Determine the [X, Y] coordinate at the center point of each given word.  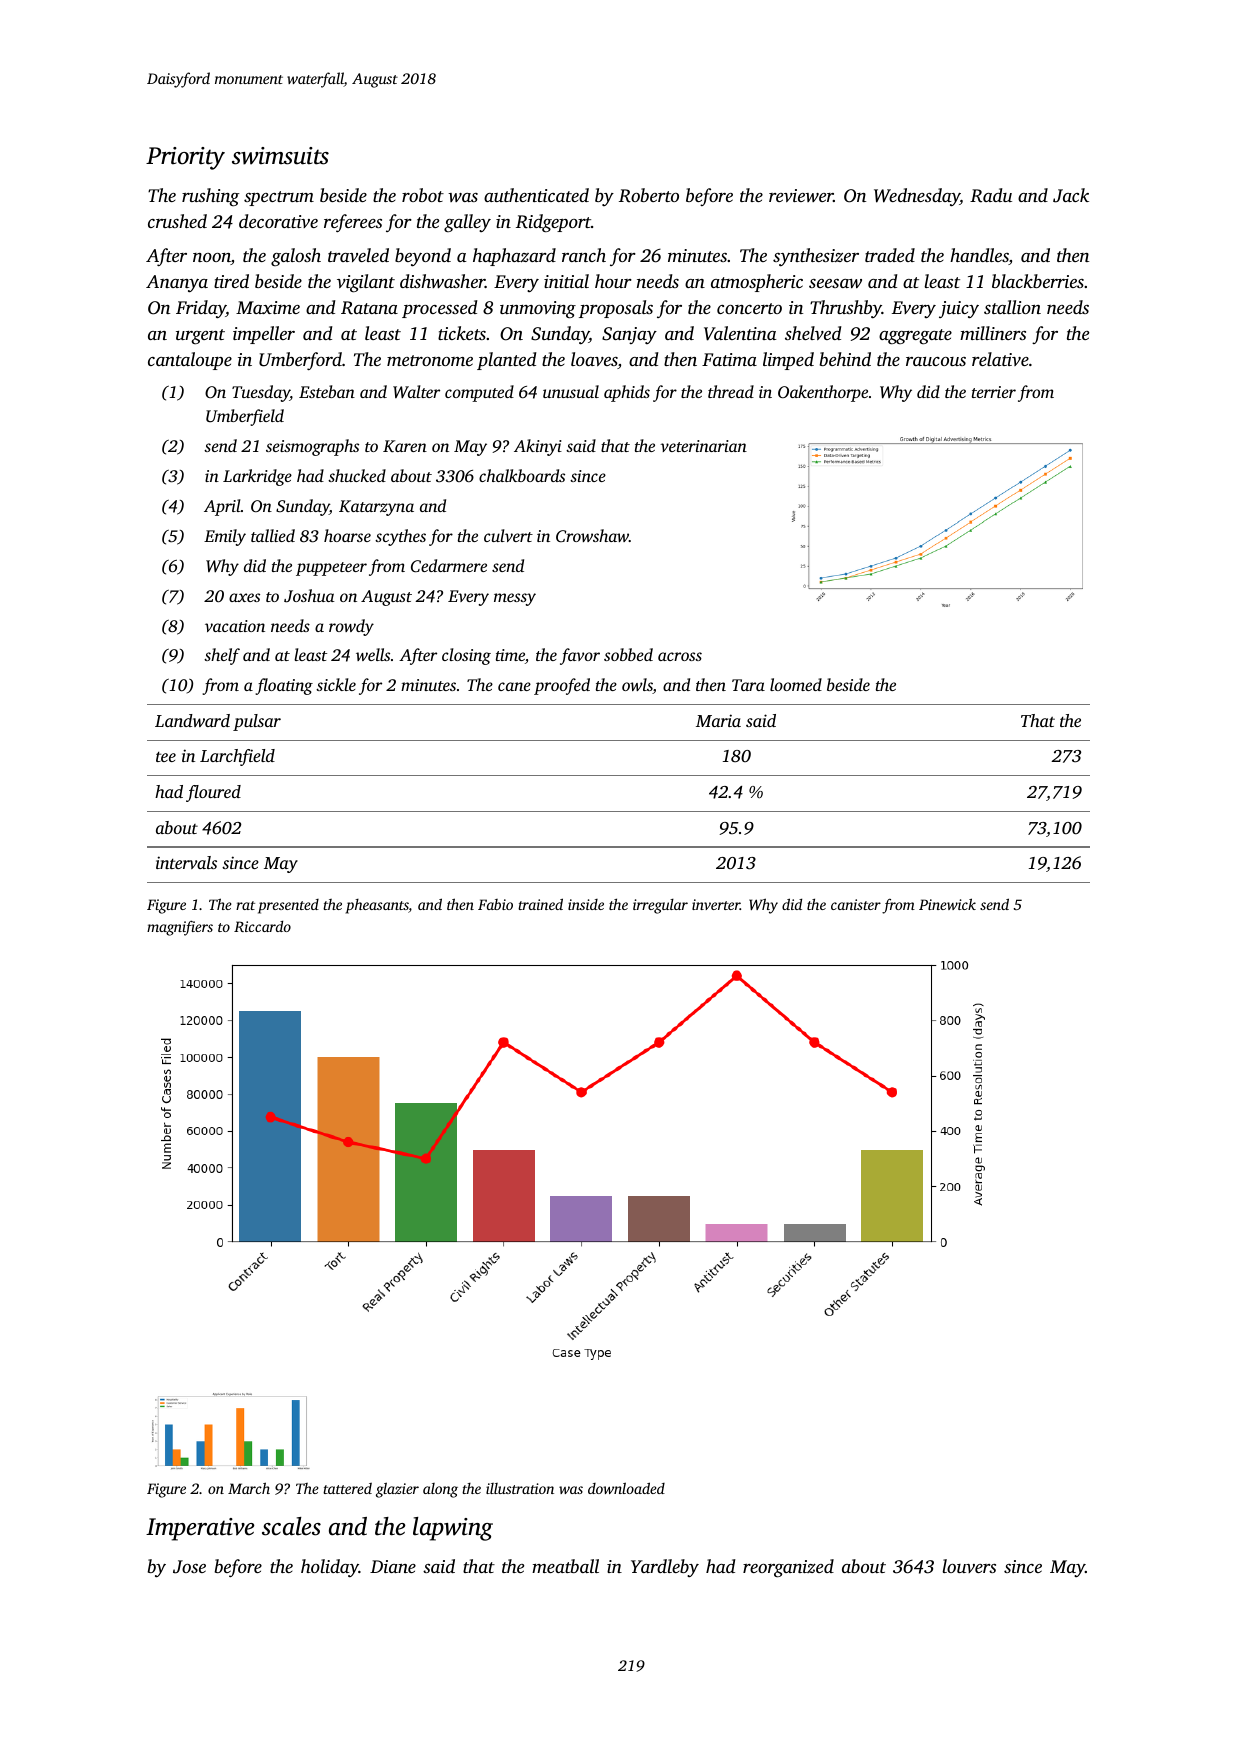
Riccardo [262, 926]
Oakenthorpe [823, 393]
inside [586, 904]
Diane [393, 1566]
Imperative [200, 1529]
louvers [969, 1566]
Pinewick [947, 904]
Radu [991, 195]
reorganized [788, 1568]
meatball [565, 1566]
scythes [400, 537]
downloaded [626, 1488]
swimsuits [280, 156]
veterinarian [703, 446]
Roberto [649, 195]
